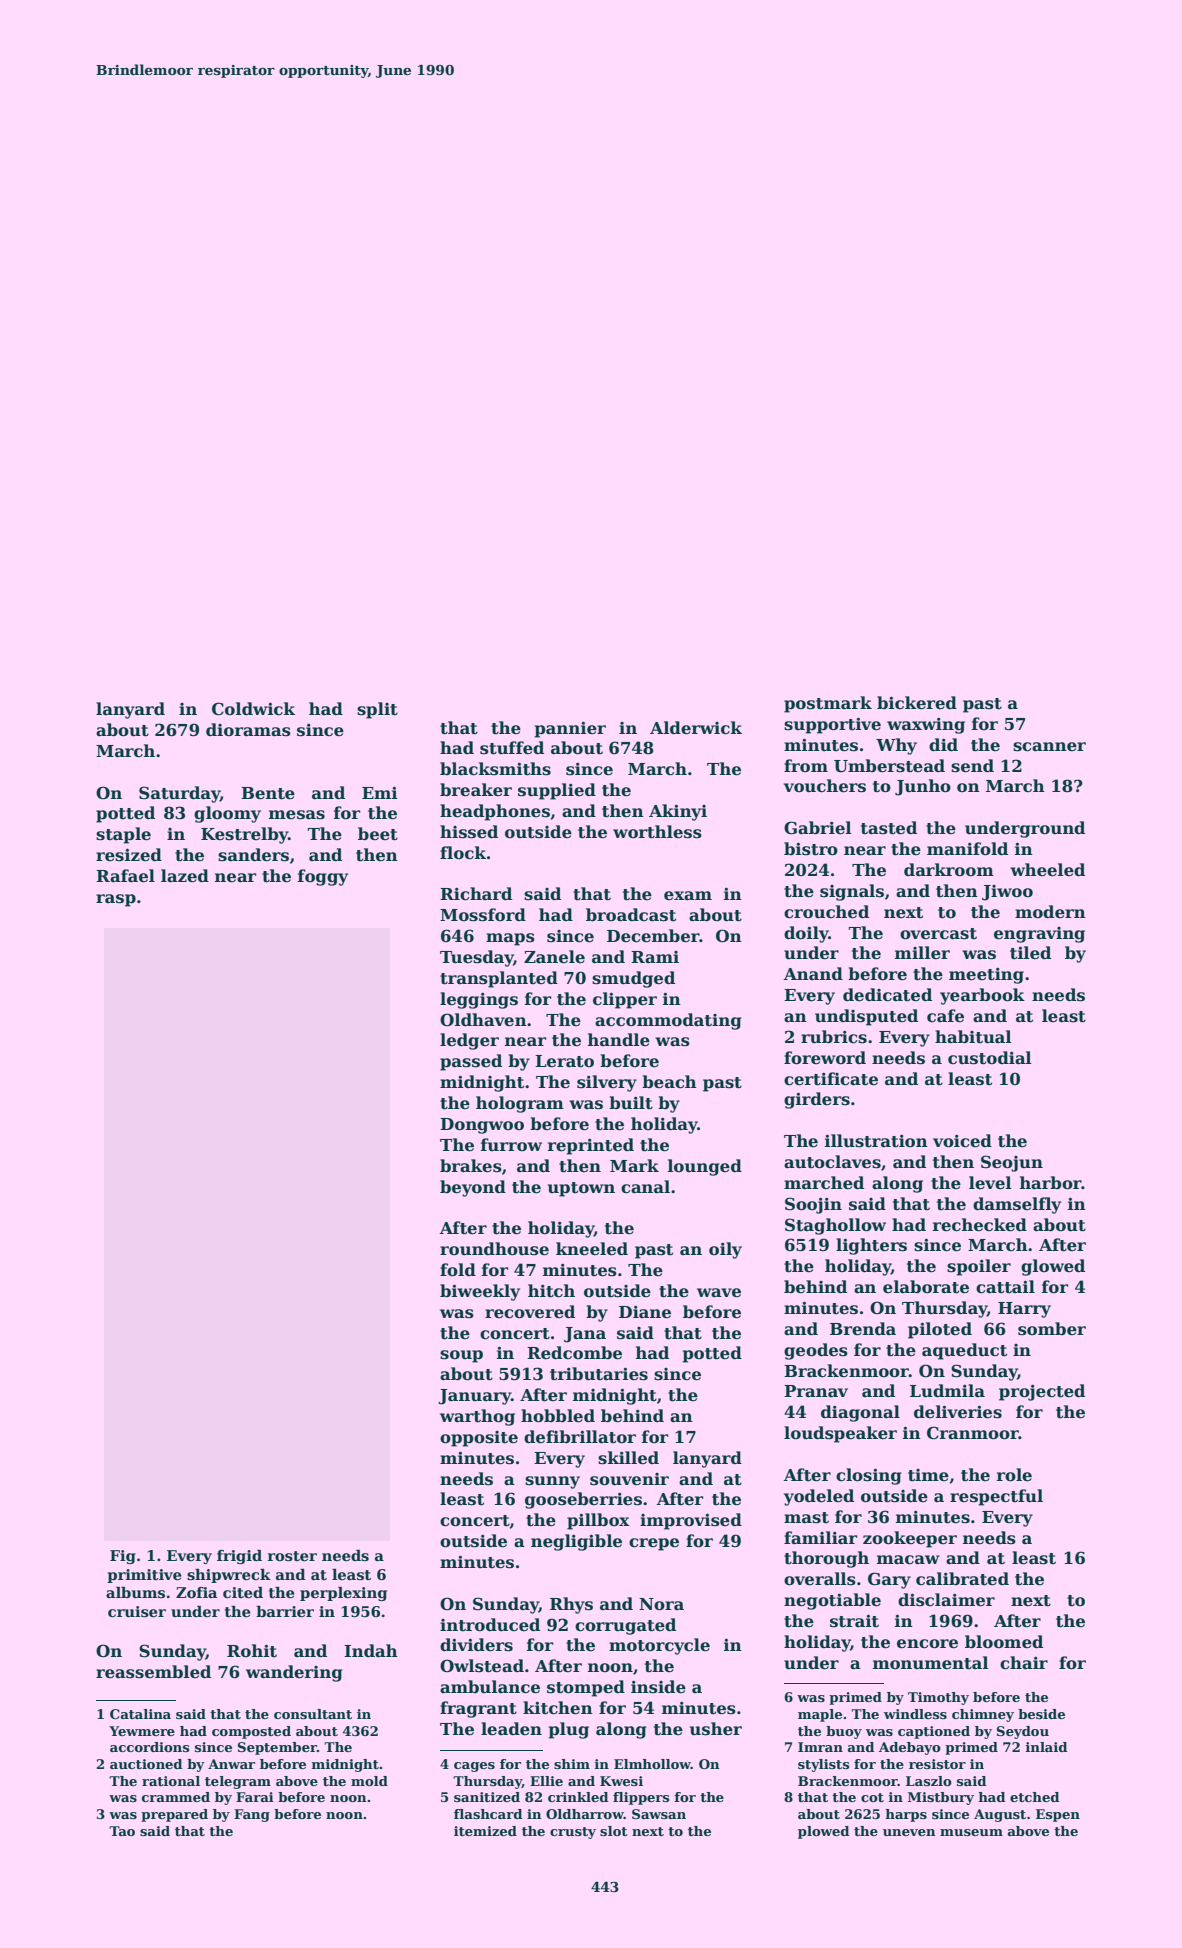 This page has height=1948, width=1182. Describe the element at coordinates (1050, 912) in the page. I see `modern` at that location.
